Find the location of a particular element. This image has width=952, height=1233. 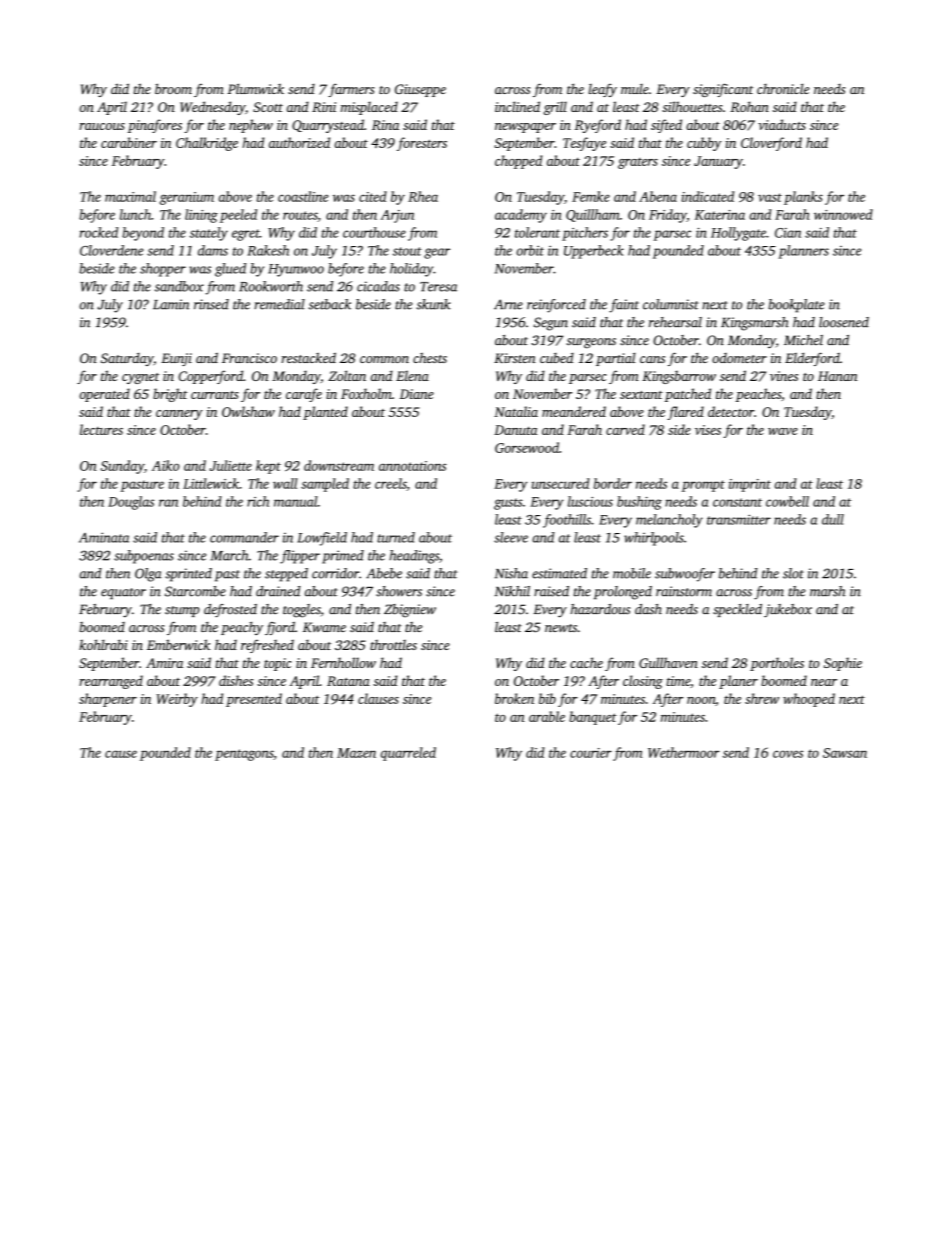

quarreled is located at coordinates (408, 754).
